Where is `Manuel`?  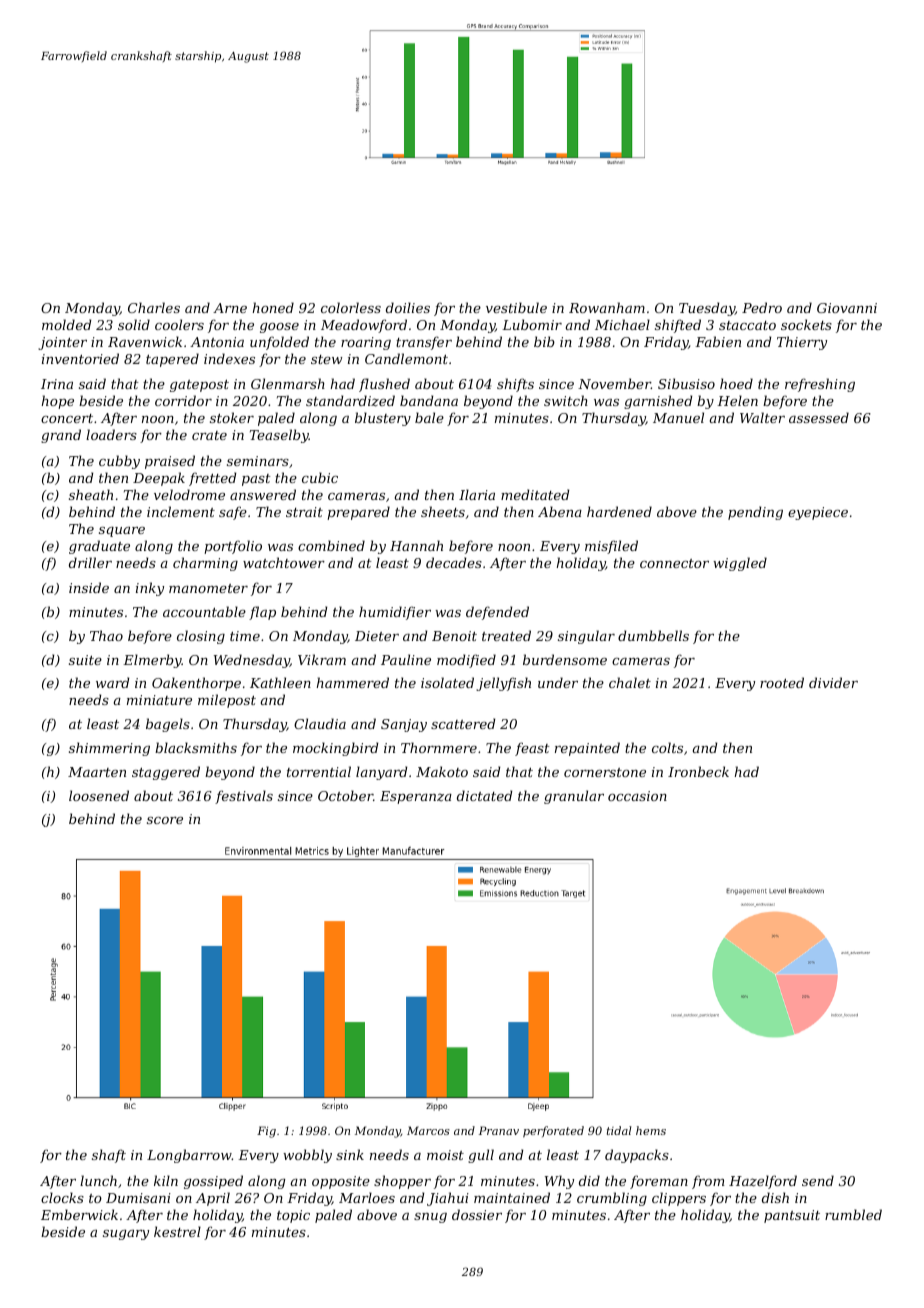 Manuel is located at coordinates (678, 417).
